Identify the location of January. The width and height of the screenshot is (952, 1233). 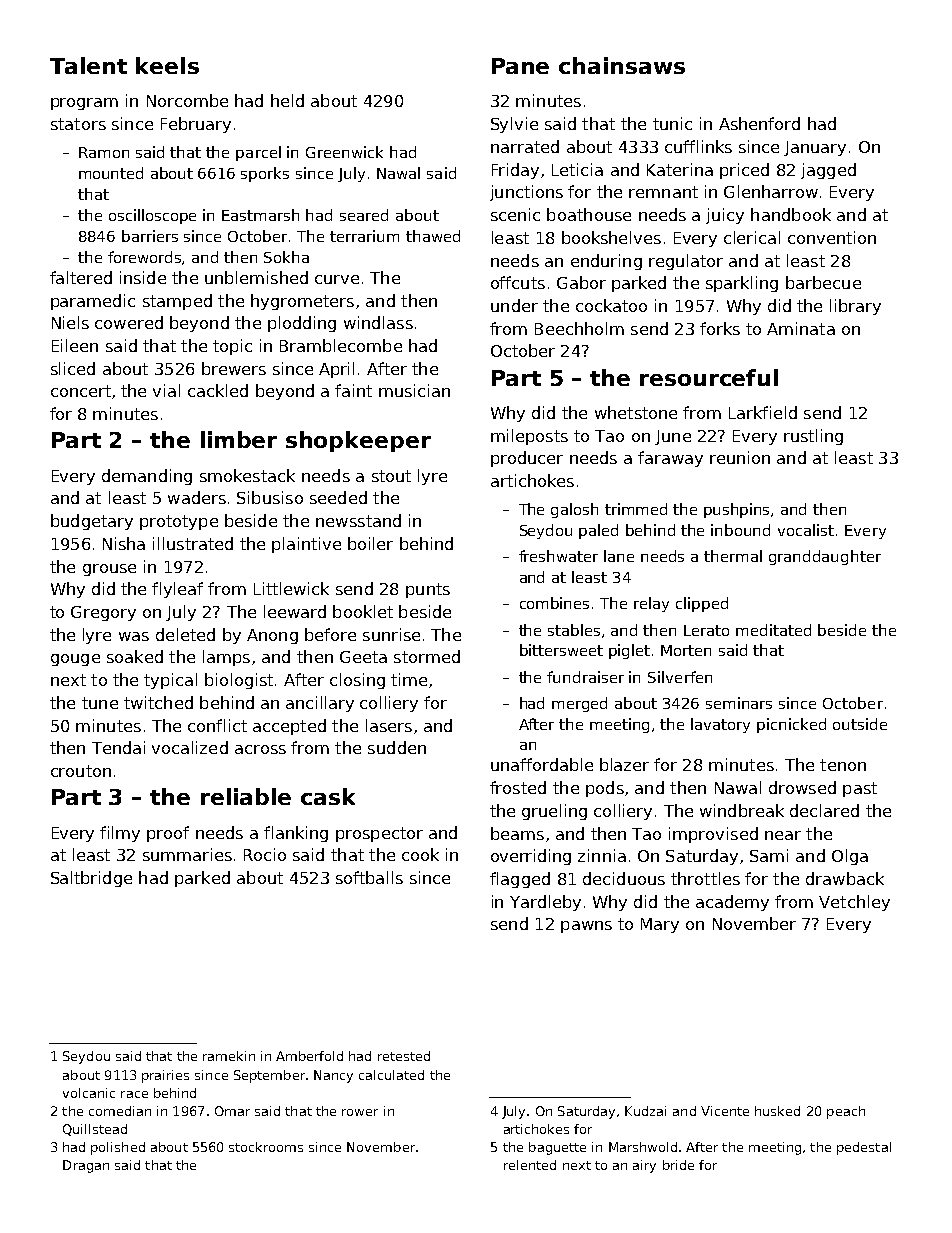
(815, 148).
